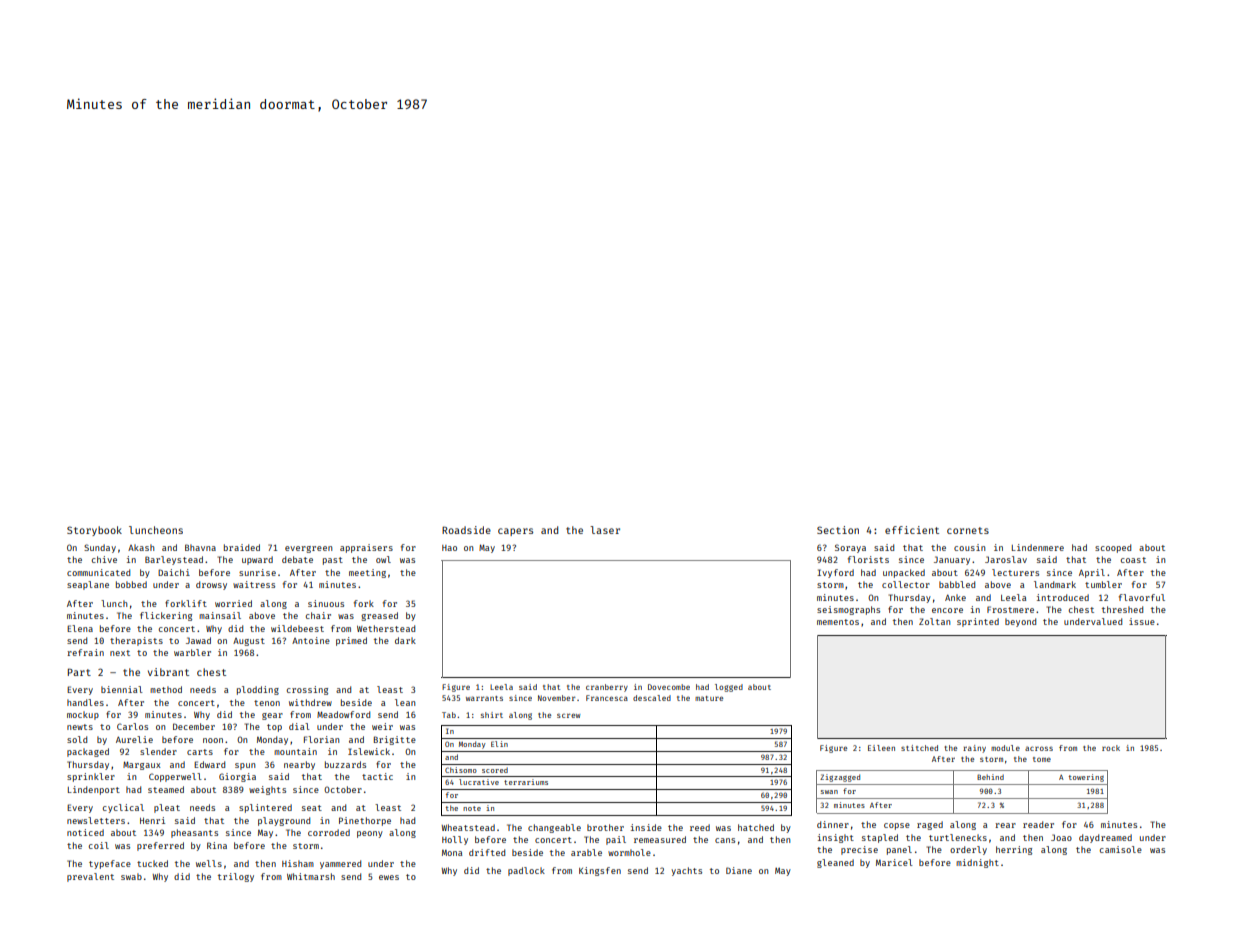  I want to click on landmark, so click(1055, 584).
